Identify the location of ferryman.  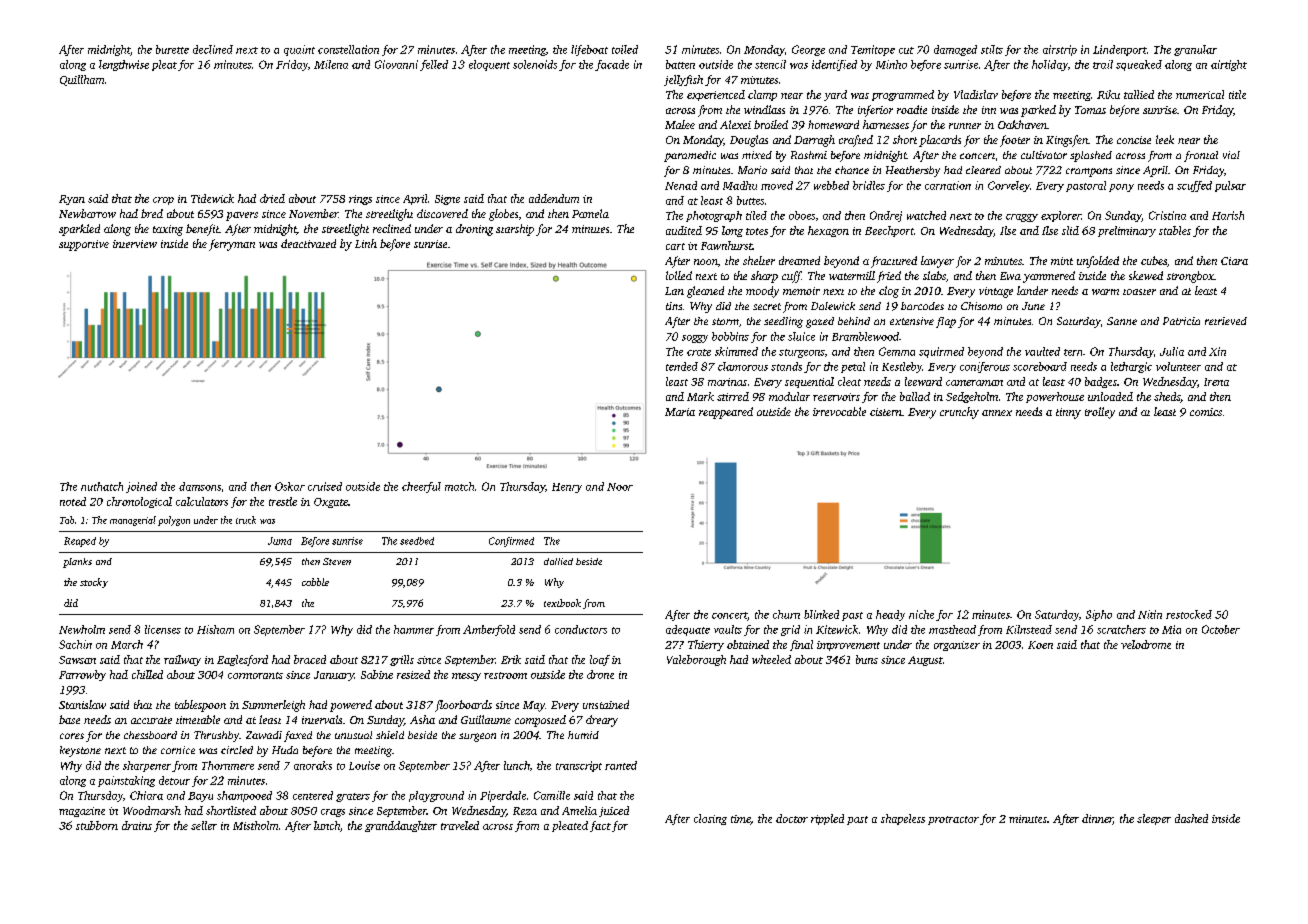
(232, 245).
